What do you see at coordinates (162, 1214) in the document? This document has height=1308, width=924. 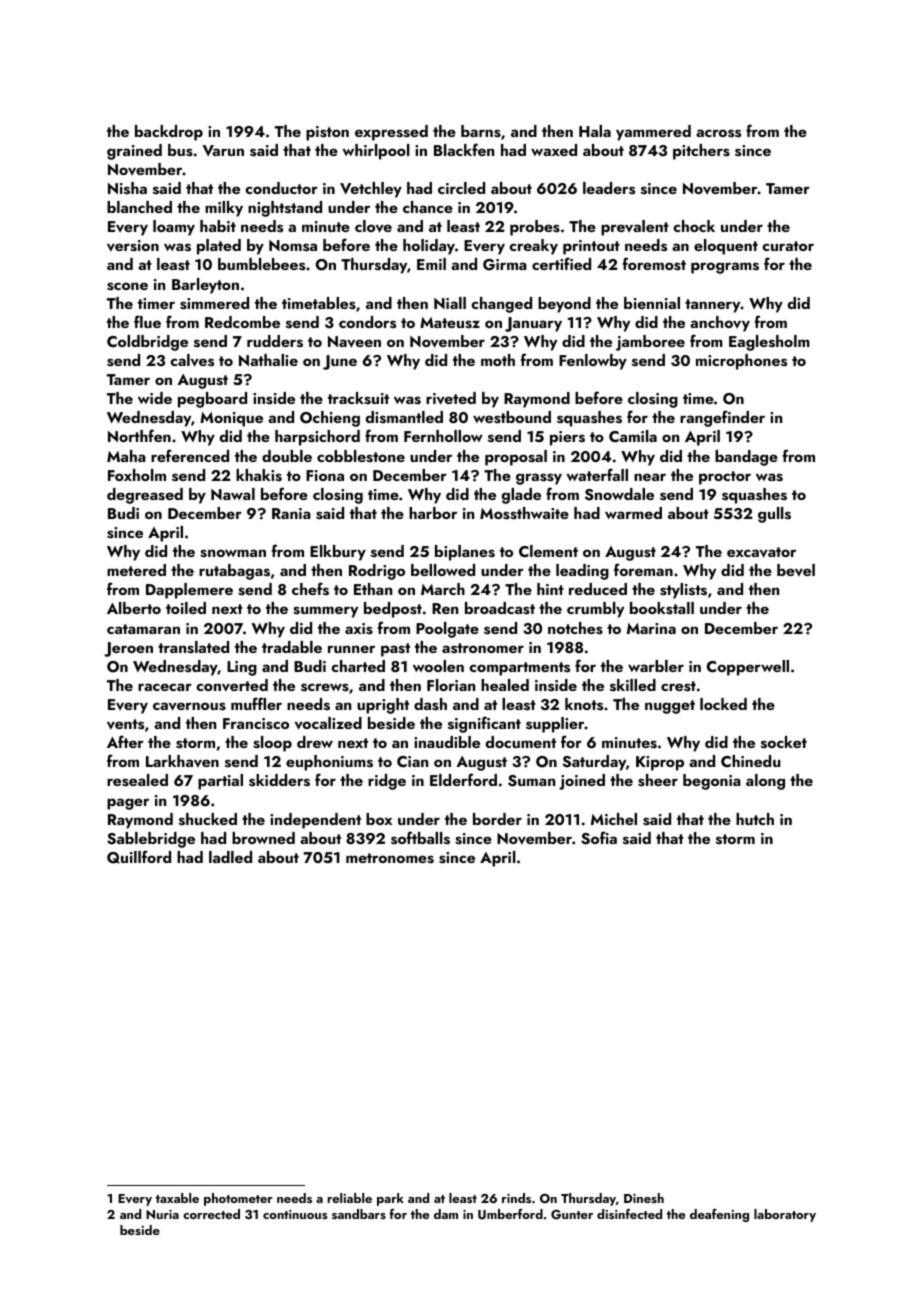 I see `Nuria` at bounding box center [162, 1214].
